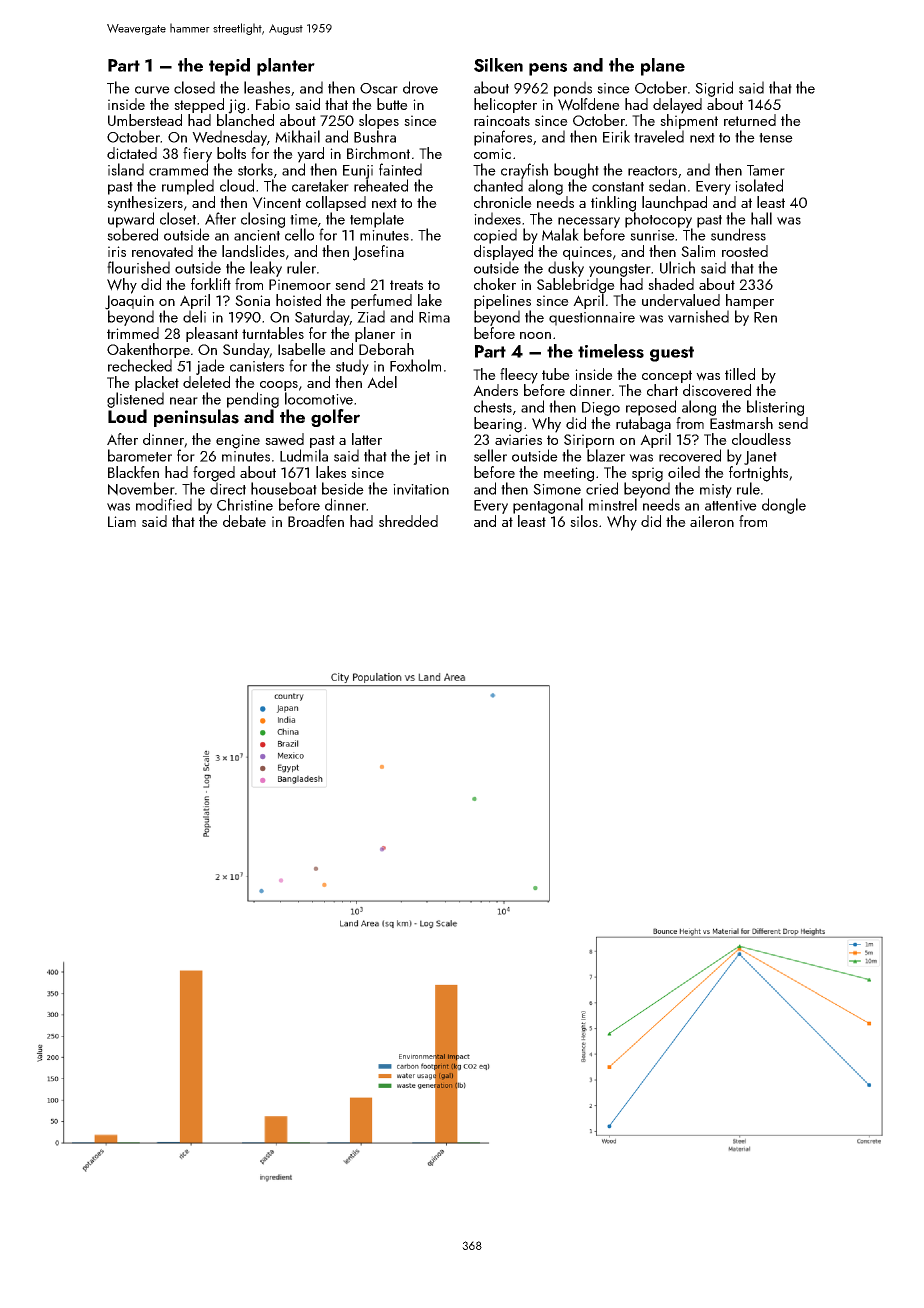  What do you see at coordinates (535, 335) in the screenshot?
I see `noon` at bounding box center [535, 335].
